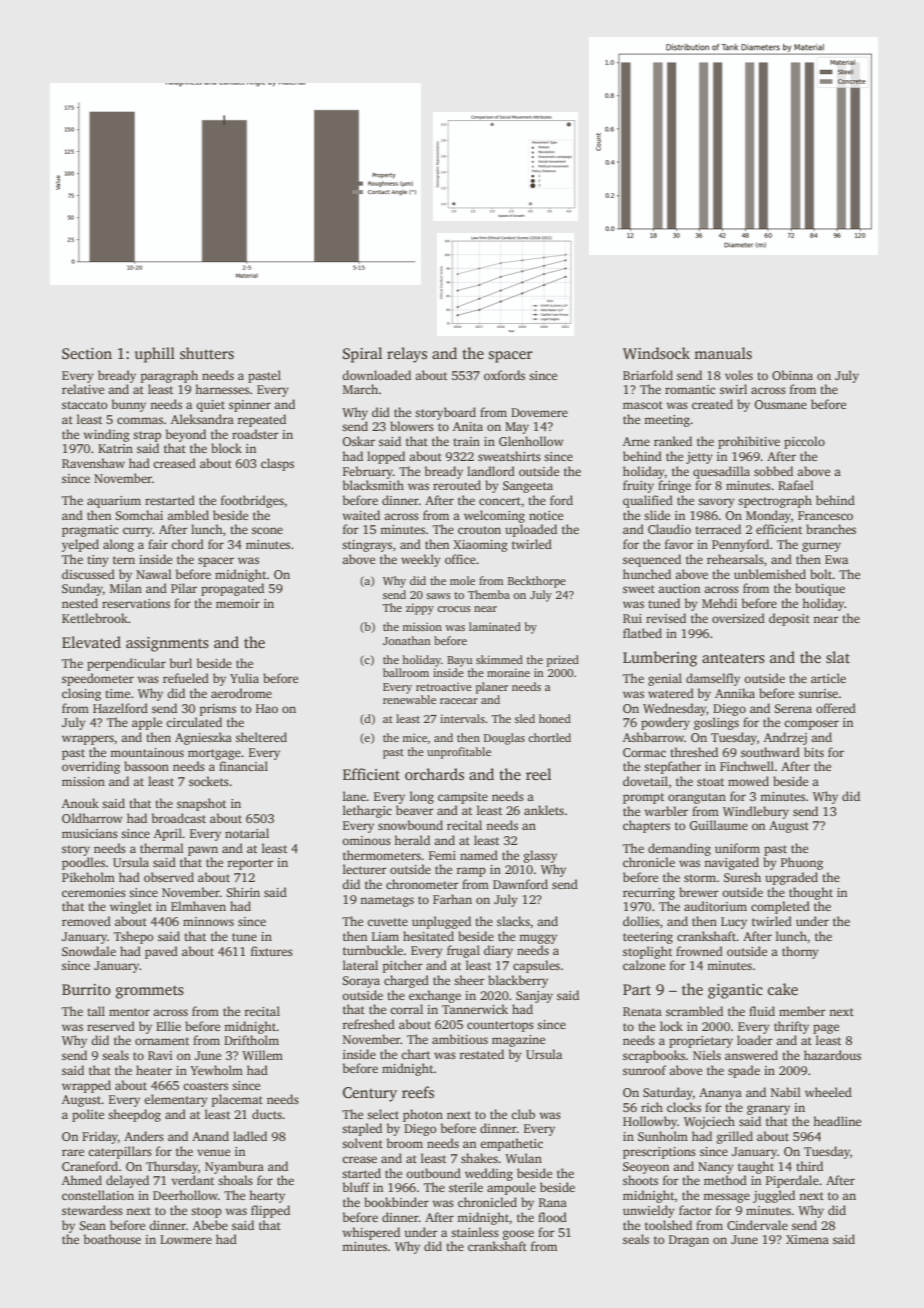  Describe the element at coordinates (82, 1180) in the screenshot. I see `Ahmed` at that location.
